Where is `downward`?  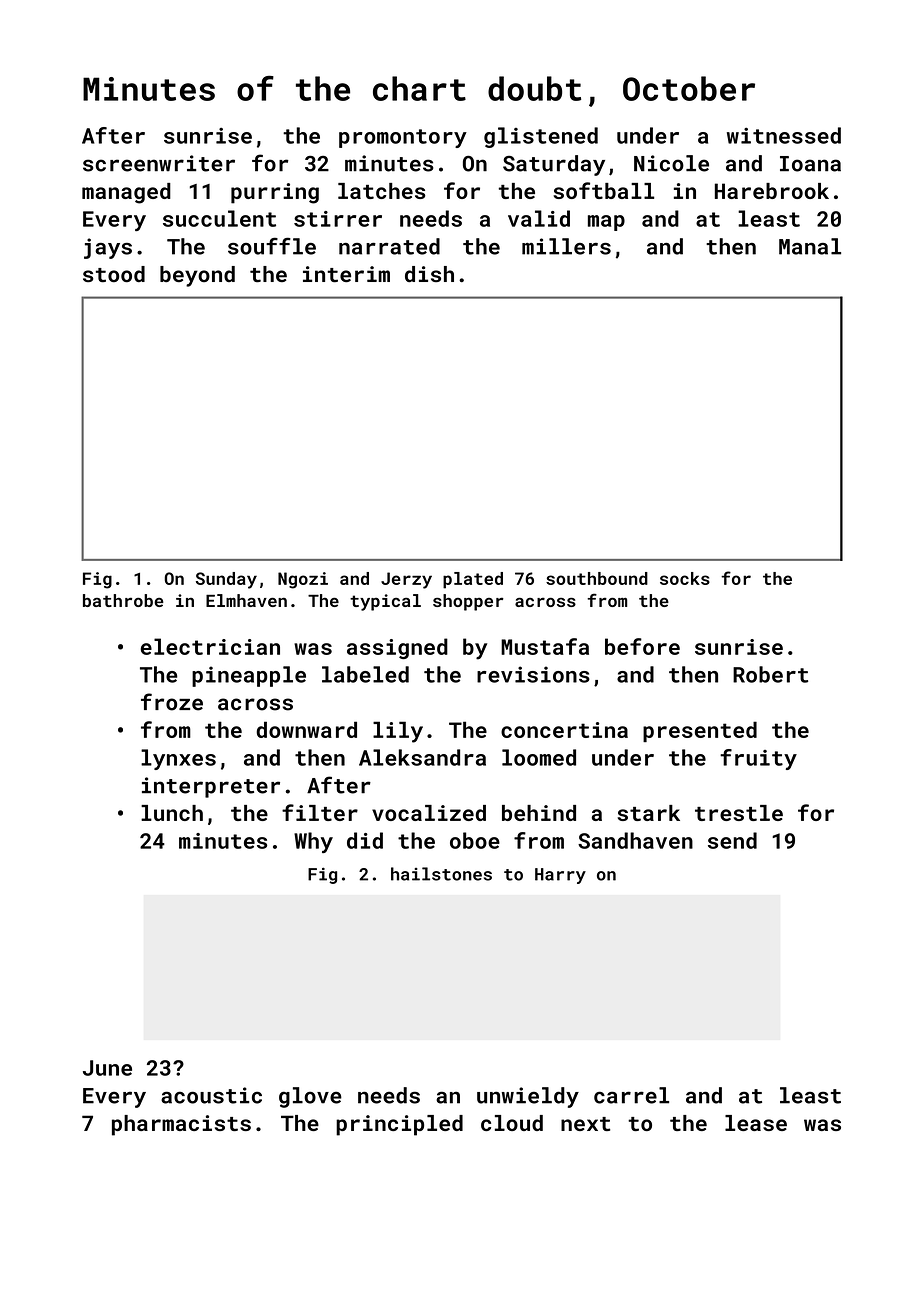 downward is located at coordinates (306, 729).
